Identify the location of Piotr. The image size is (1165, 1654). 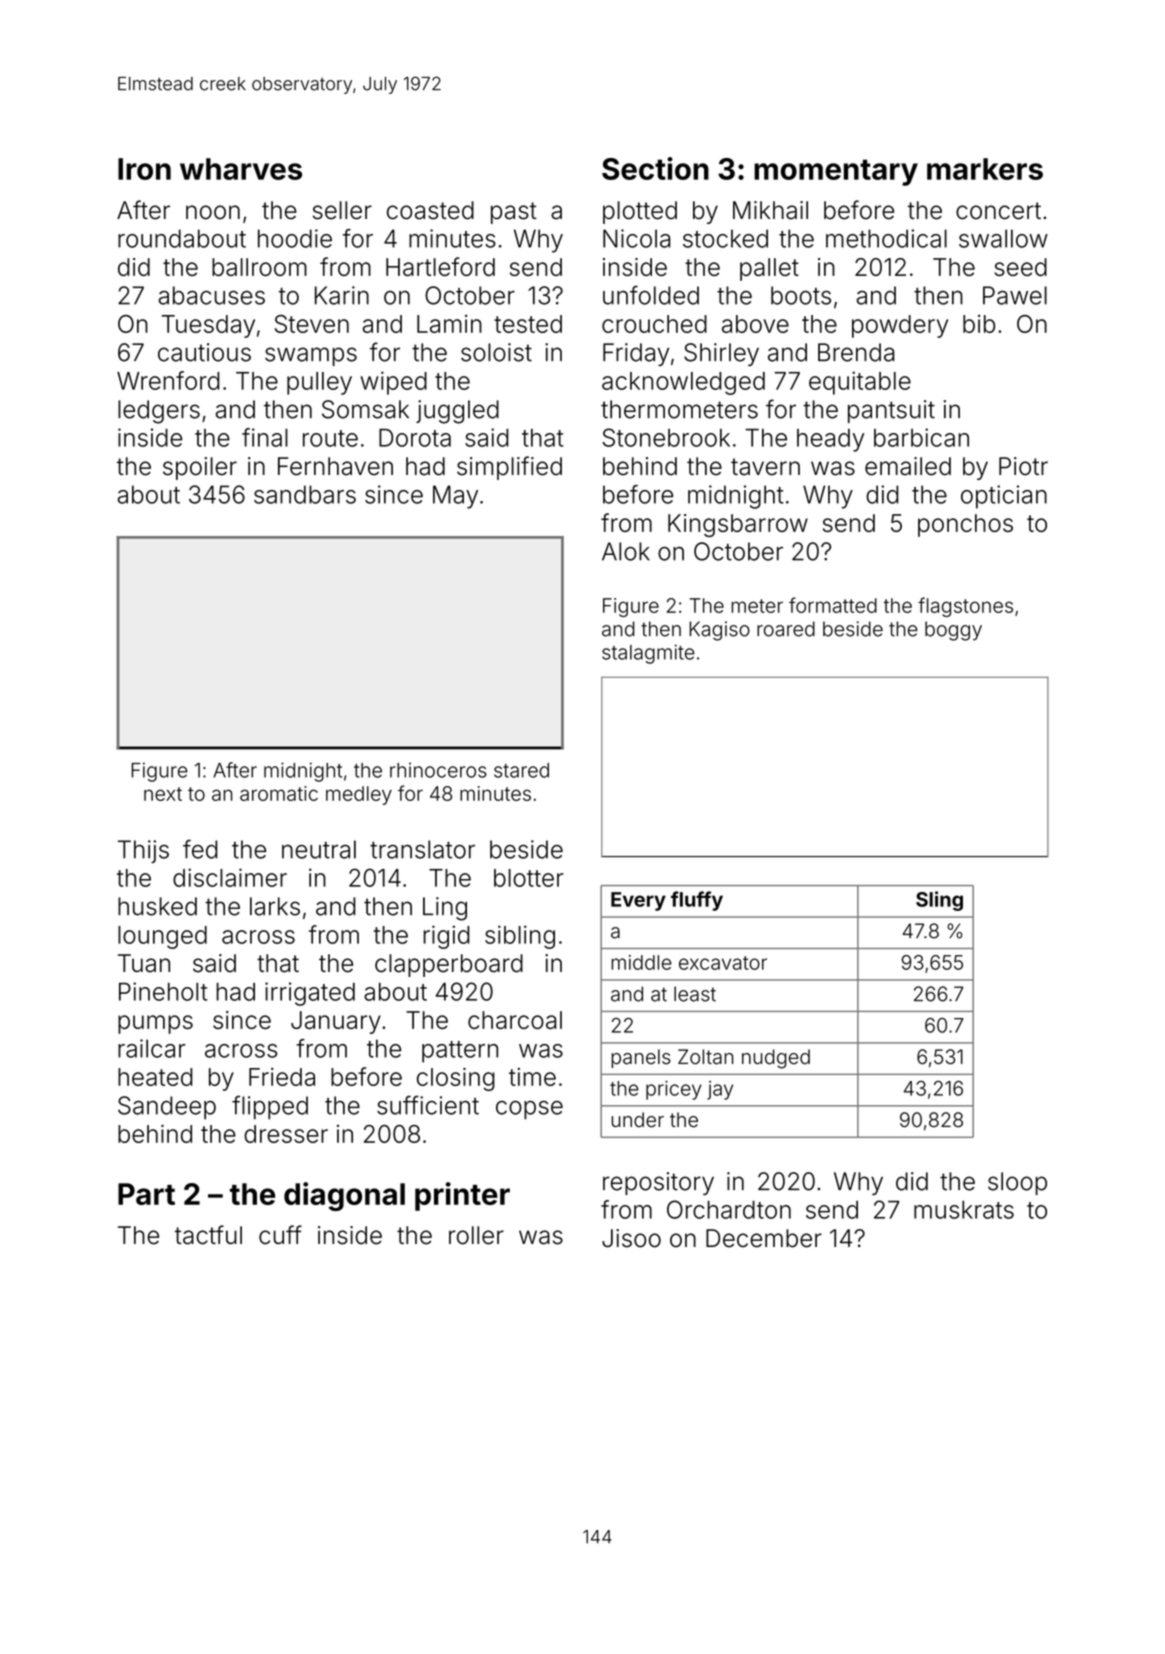
(1023, 466).
